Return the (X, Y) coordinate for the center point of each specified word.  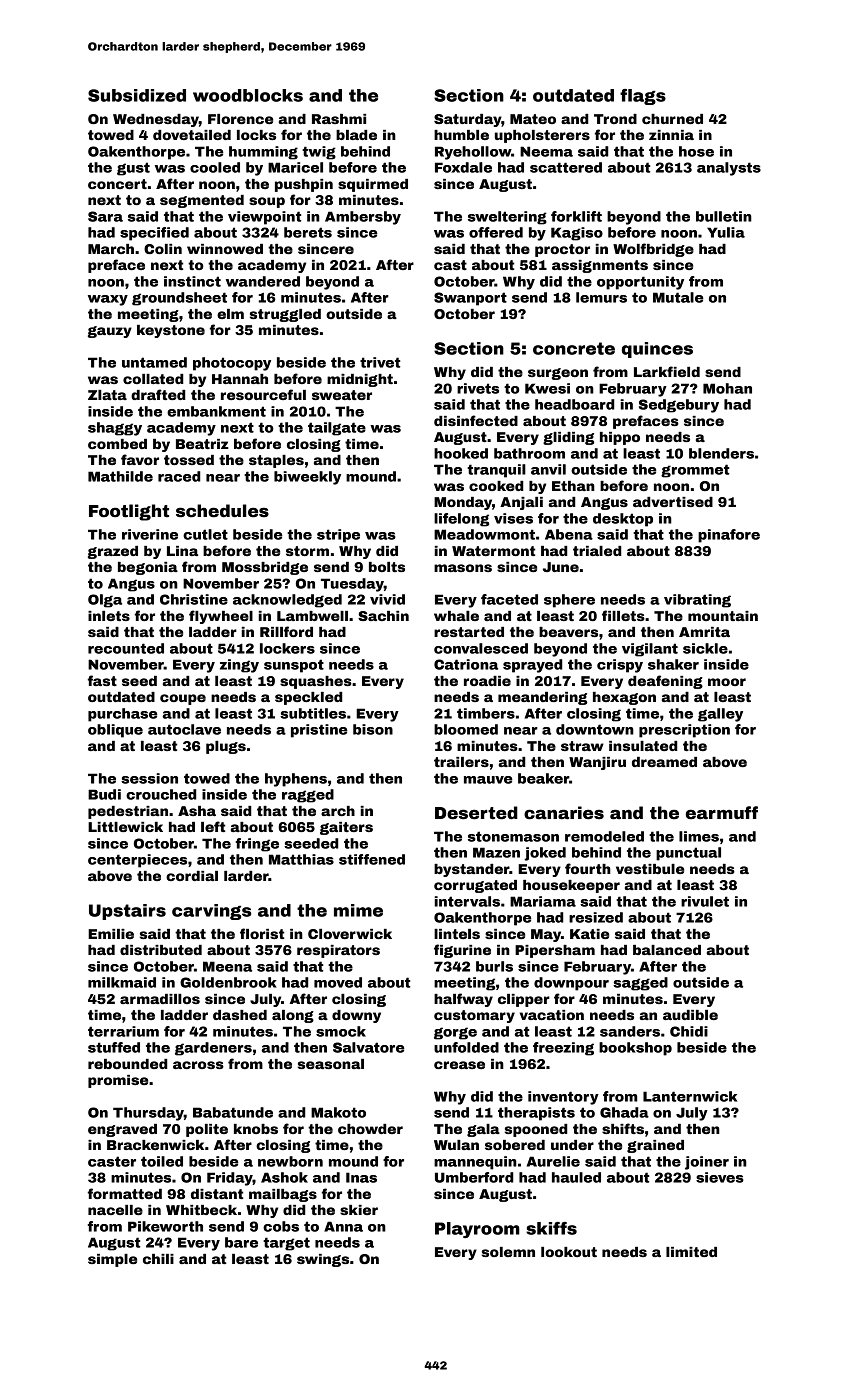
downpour (571, 984)
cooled (215, 167)
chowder (370, 1129)
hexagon (624, 698)
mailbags (283, 1195)
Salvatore (369, 1047)
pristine (319, 731)
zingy (239, 666)
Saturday (468, 120)
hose (696, 151)
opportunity (640, 283)
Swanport (470, 299)
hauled (576, 1177)
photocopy (232, 364)
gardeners (213, 1049)
